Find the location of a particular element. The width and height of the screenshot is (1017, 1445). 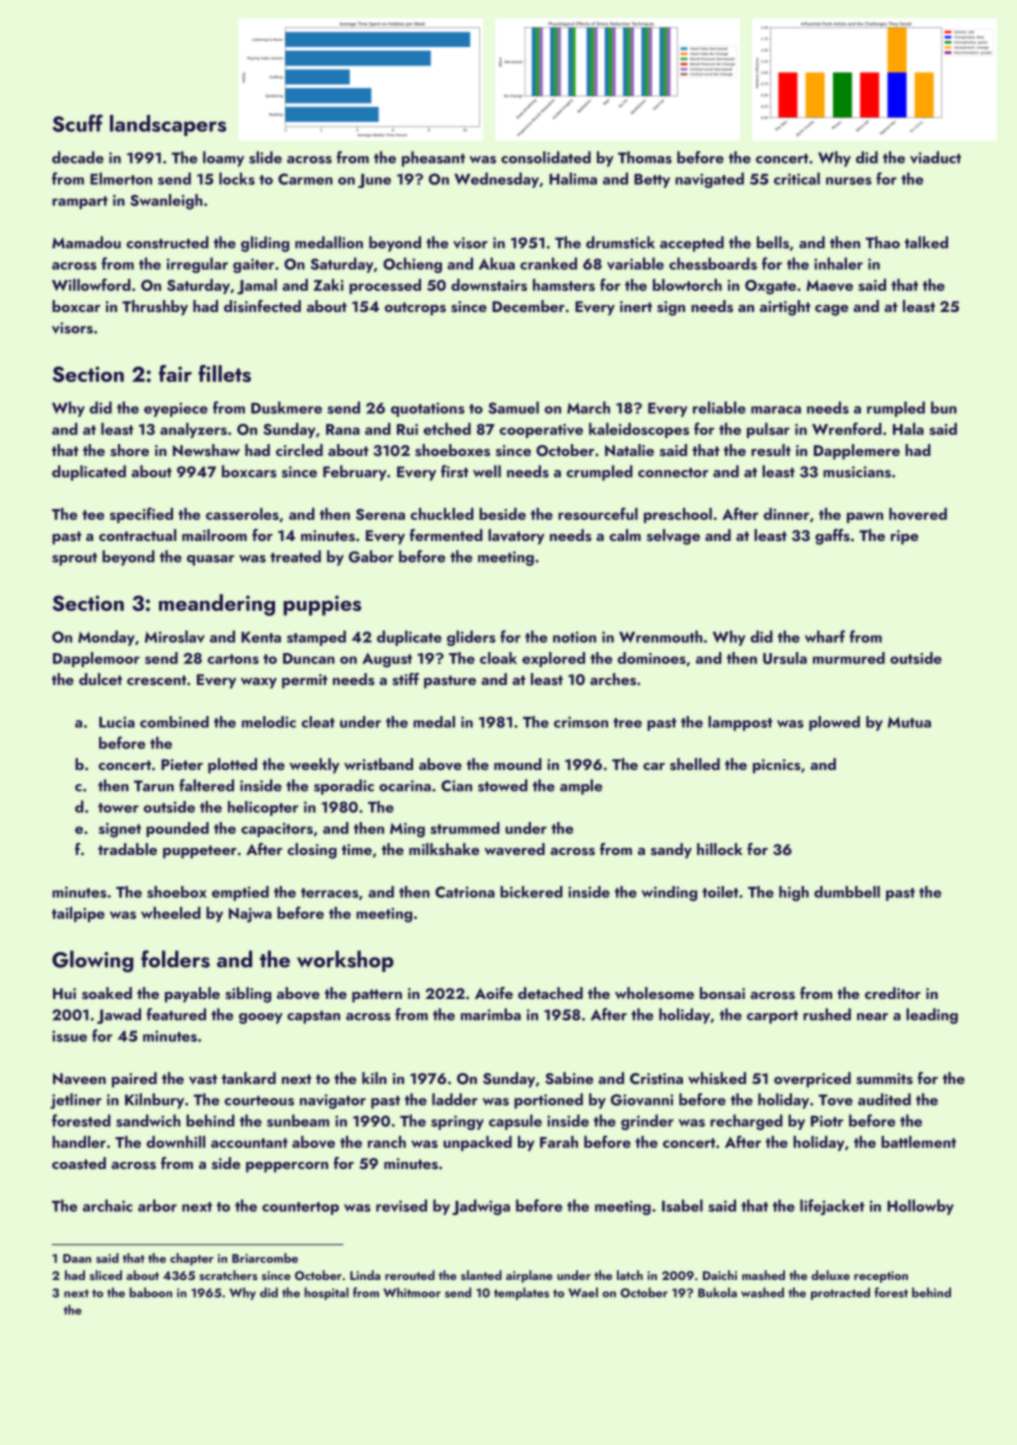

arbor is located at coordinates (157, 1205).
